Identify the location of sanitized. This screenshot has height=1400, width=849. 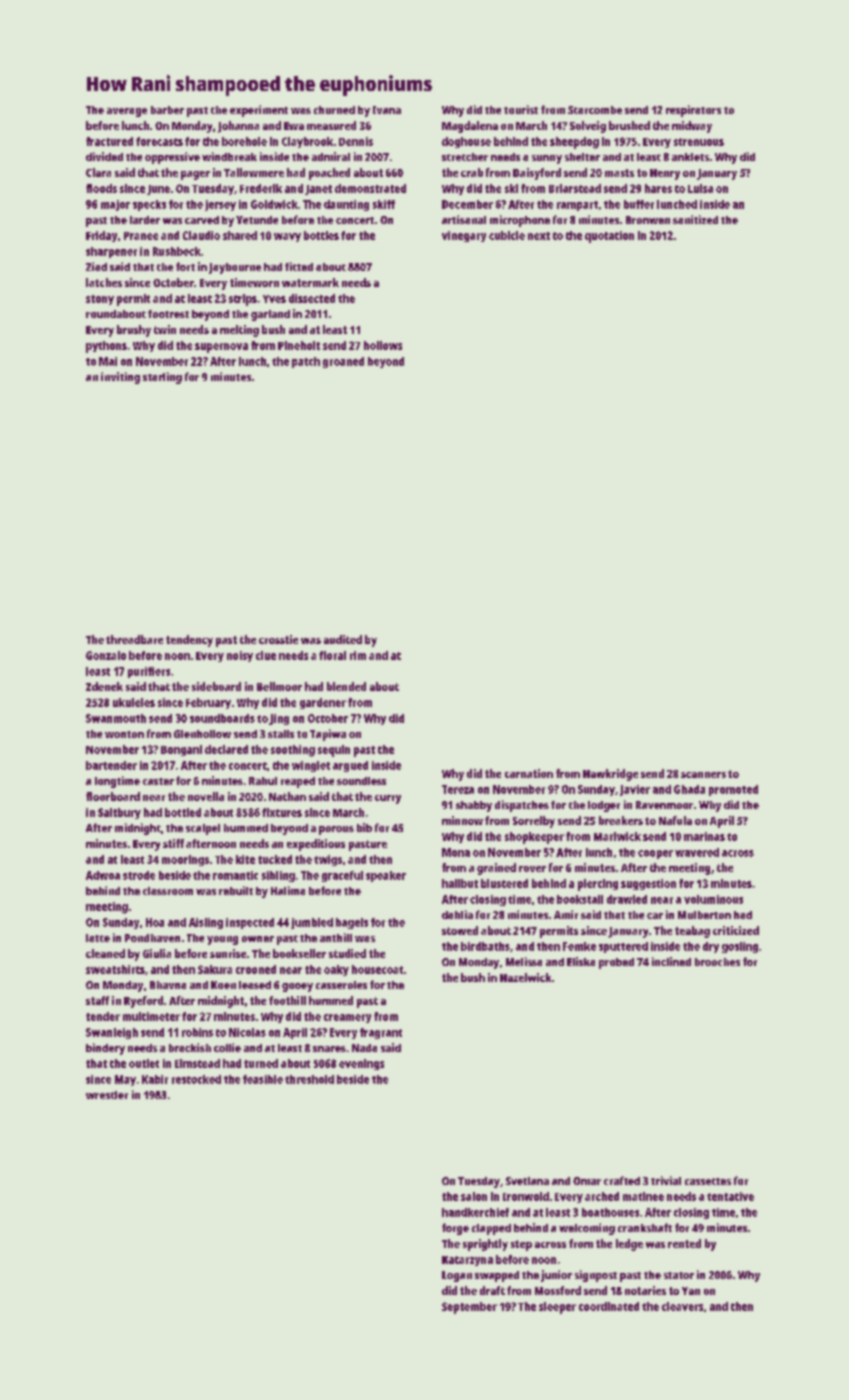
(695, 219).
